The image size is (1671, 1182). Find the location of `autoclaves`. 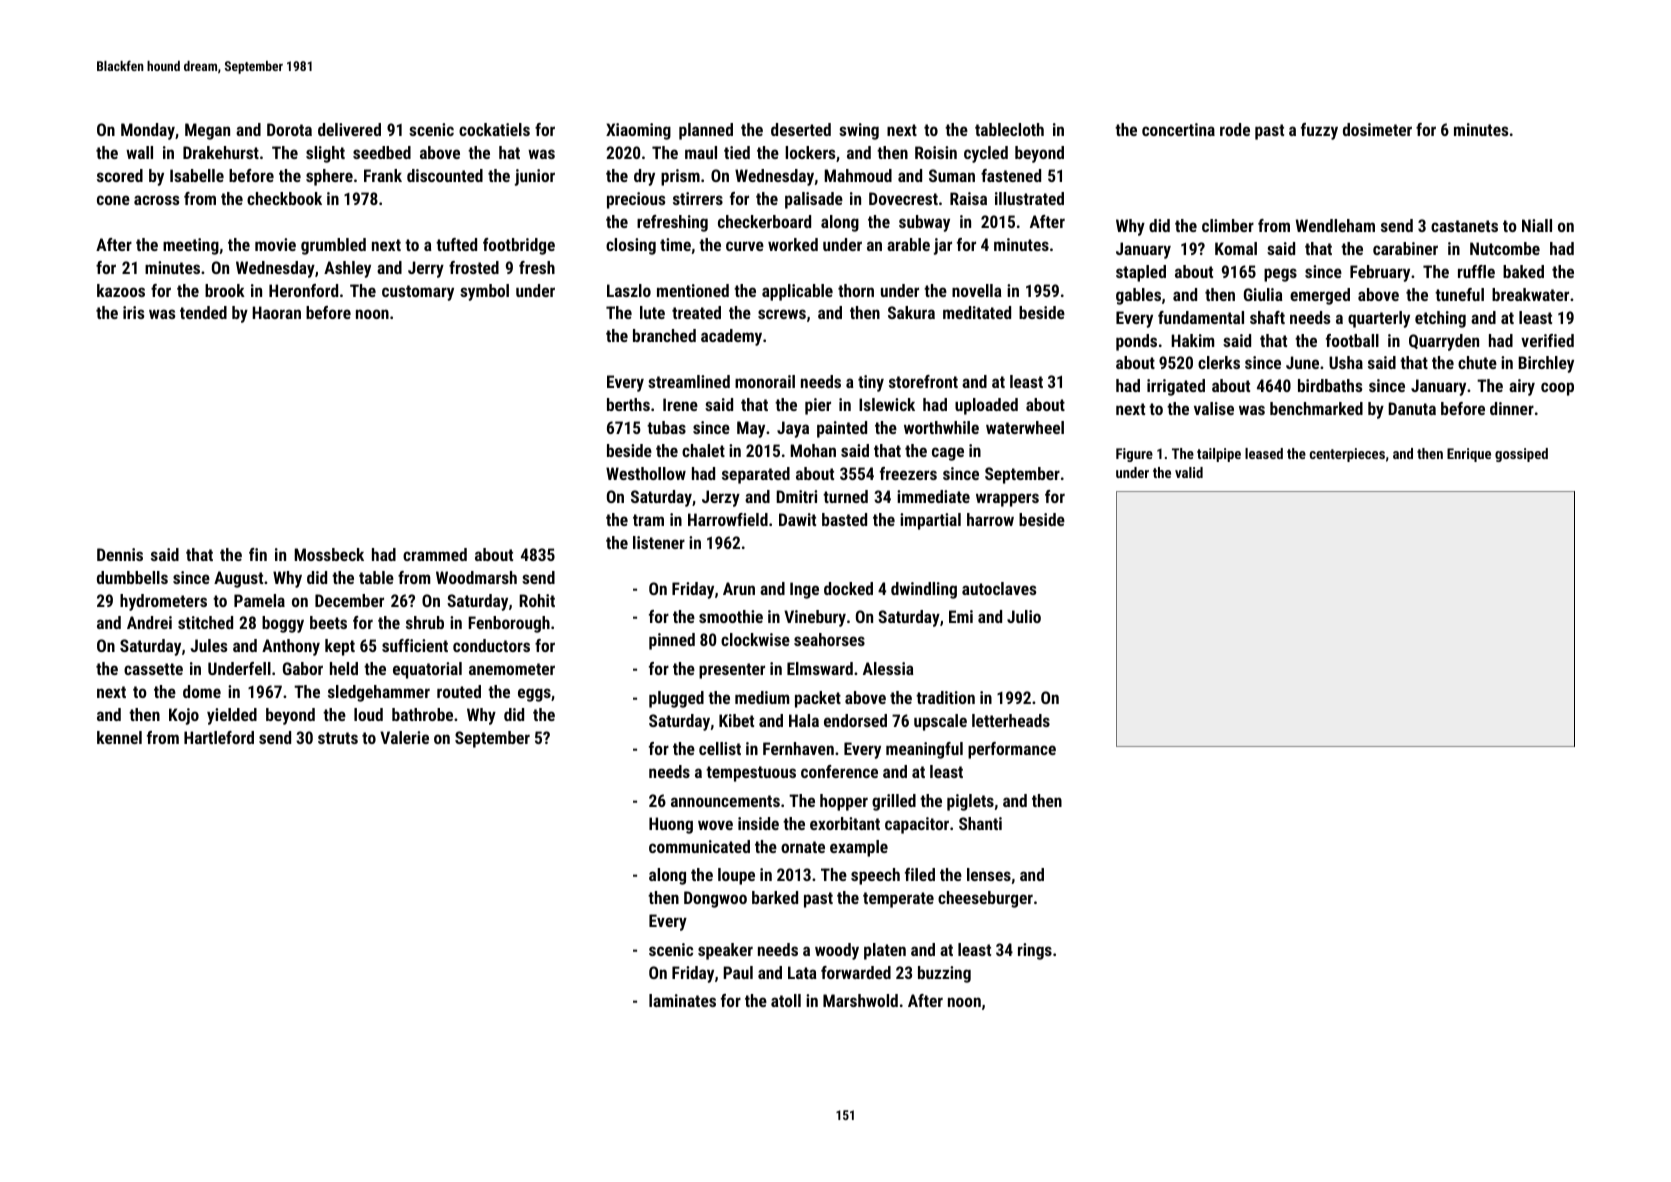

autoclaves is located at coordinates (999, 588).
